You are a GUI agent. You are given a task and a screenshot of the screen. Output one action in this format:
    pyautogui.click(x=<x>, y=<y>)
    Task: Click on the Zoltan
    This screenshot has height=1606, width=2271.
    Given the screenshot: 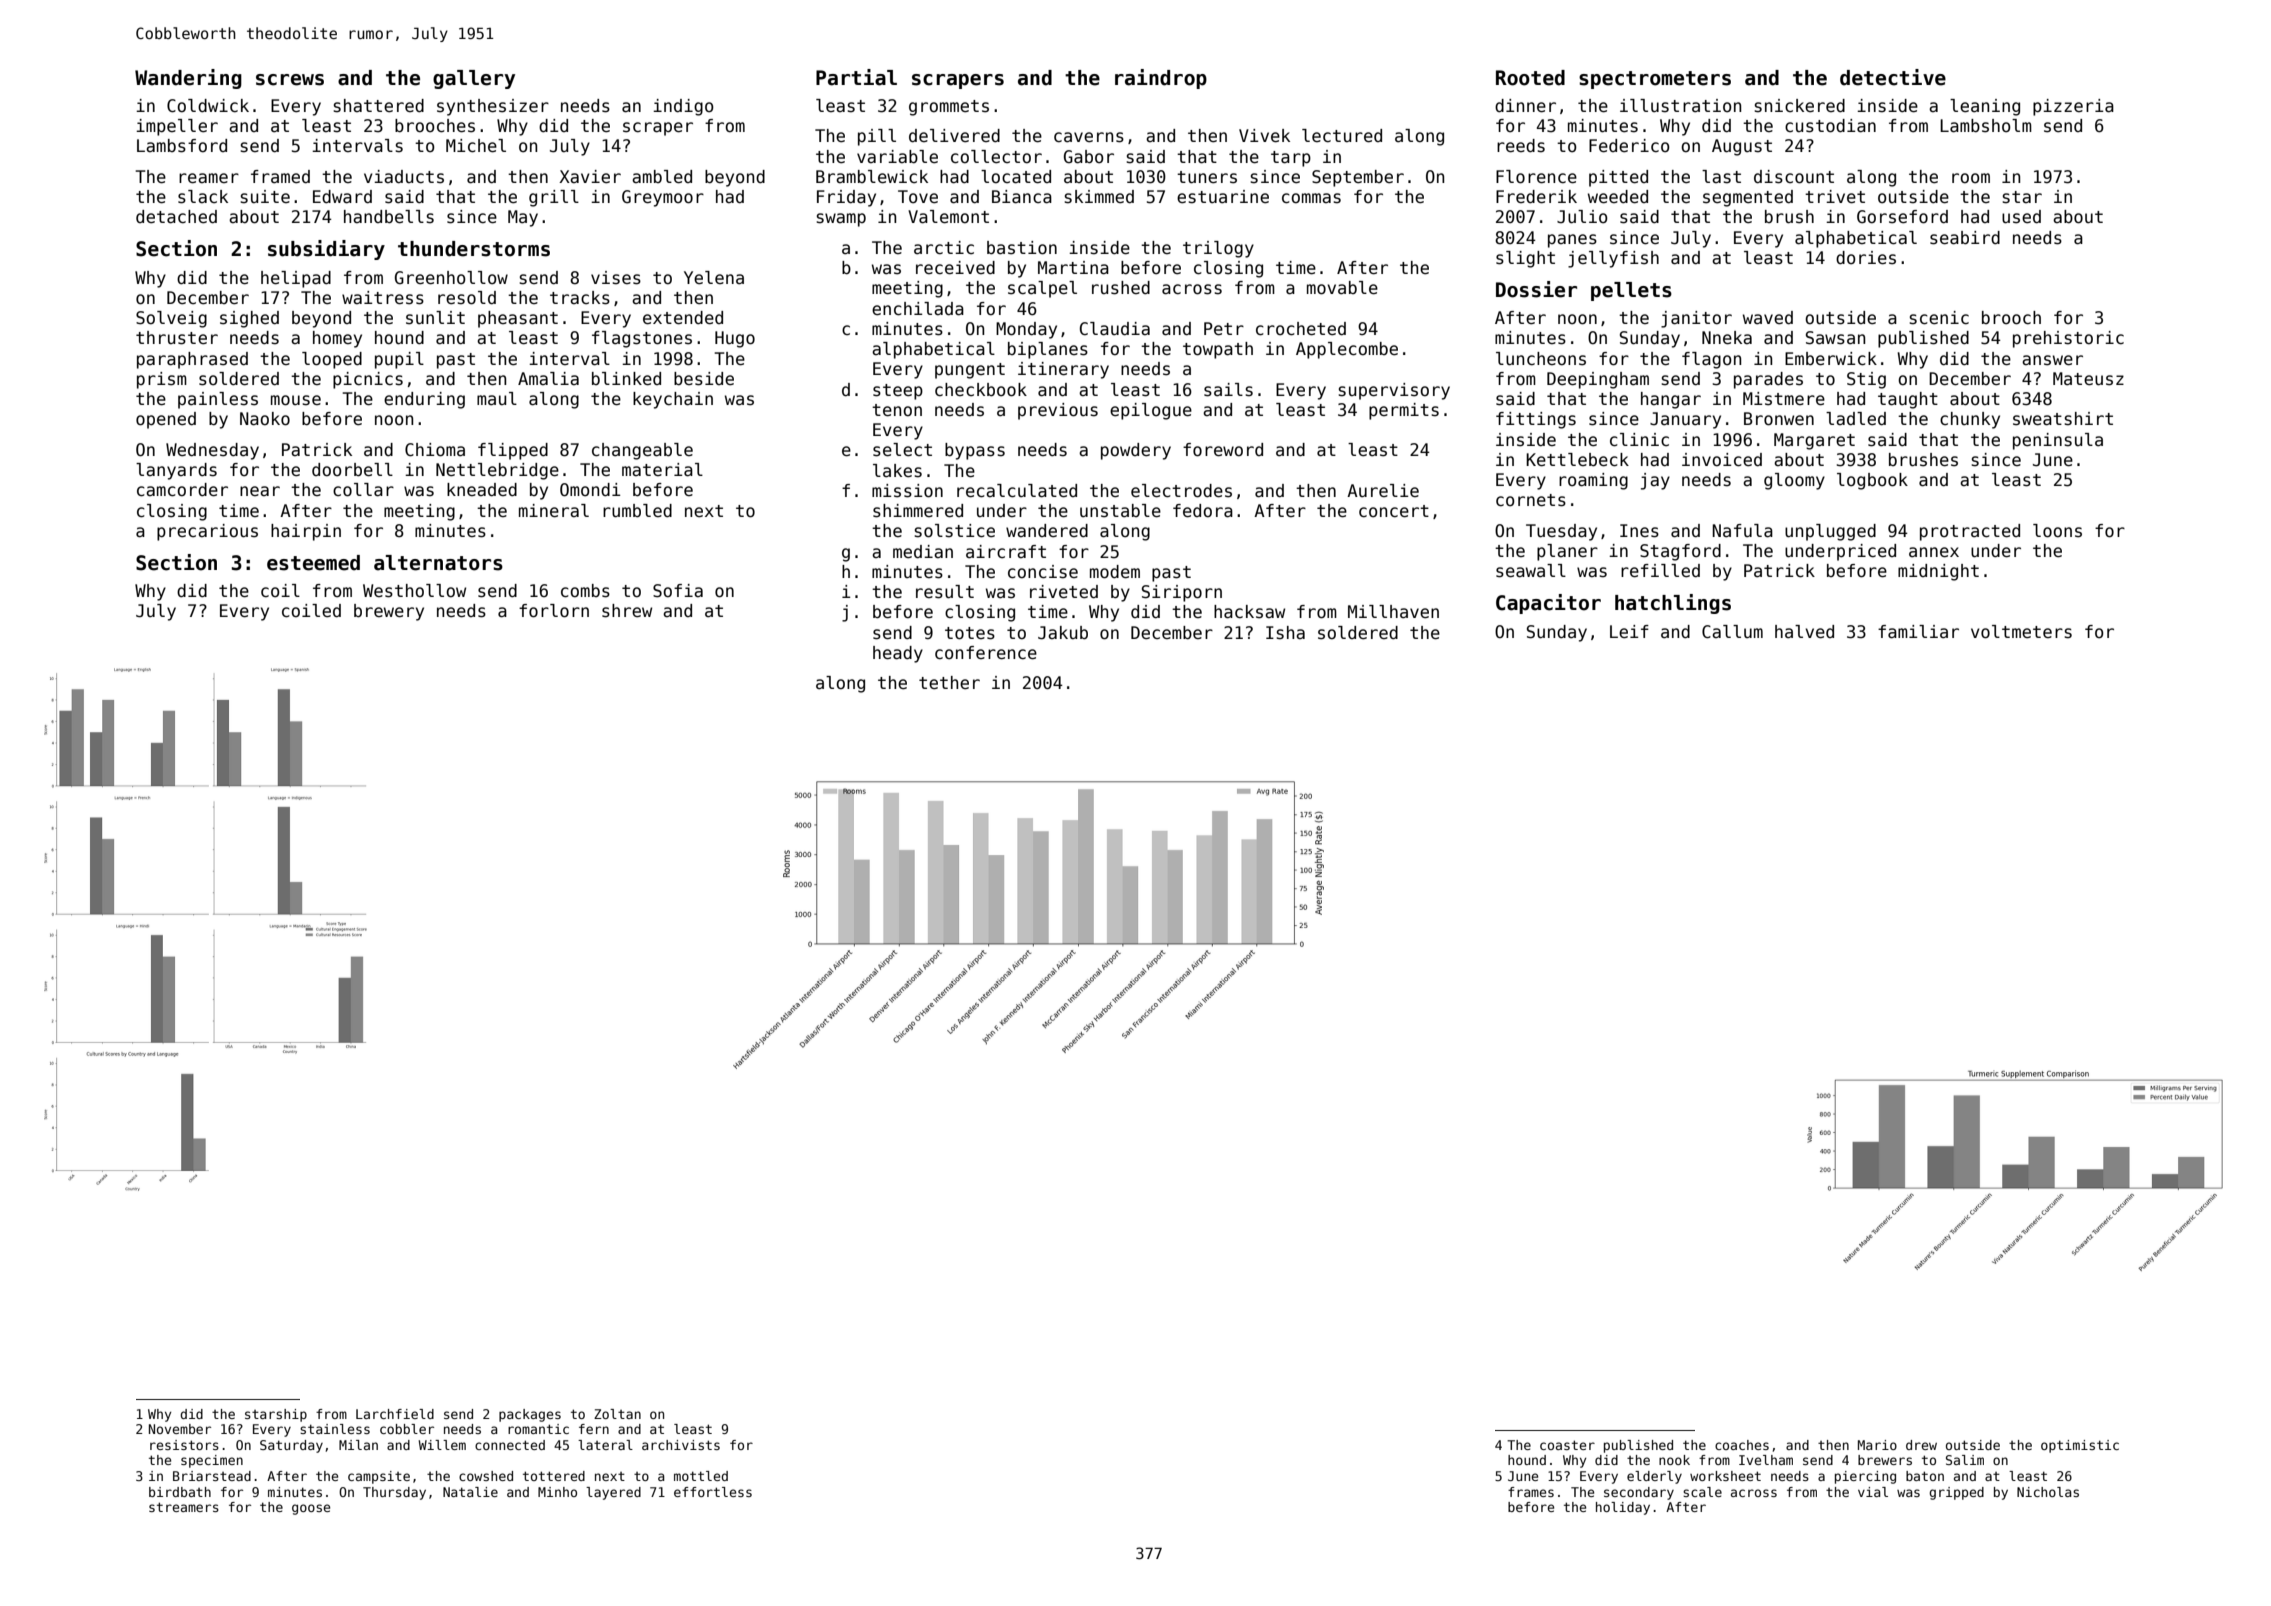 What is the action you would take?
    pyautogui.click(x=617, y=1414)
